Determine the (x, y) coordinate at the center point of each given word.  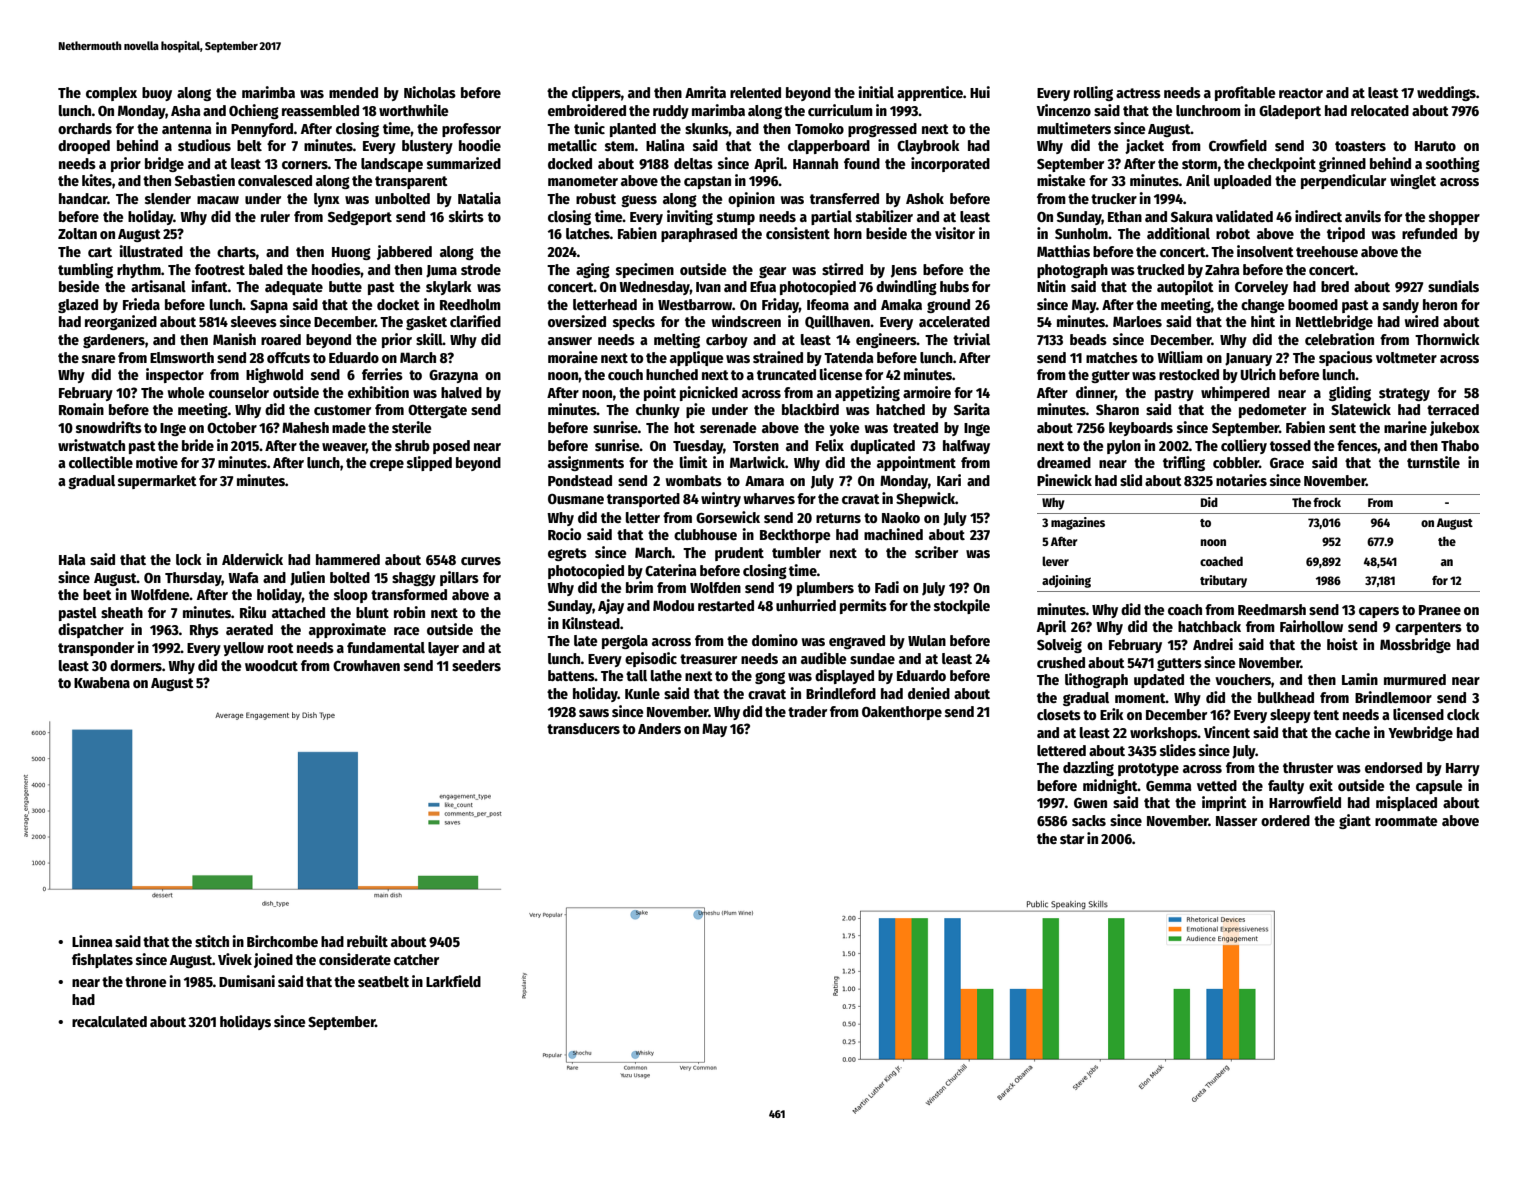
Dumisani (247, 981)
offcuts (288, 357)
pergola (625, 642)
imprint (1224, 803)
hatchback (1209, 626)
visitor (955, 233)
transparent (411, 182)
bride (198, 445)
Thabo (1460, 445)
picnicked (709, 393)
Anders (659, 728)
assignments (586, 463)
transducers (583, 728)
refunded (1429, 233)
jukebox (1455, 428)
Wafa (243, 577)
